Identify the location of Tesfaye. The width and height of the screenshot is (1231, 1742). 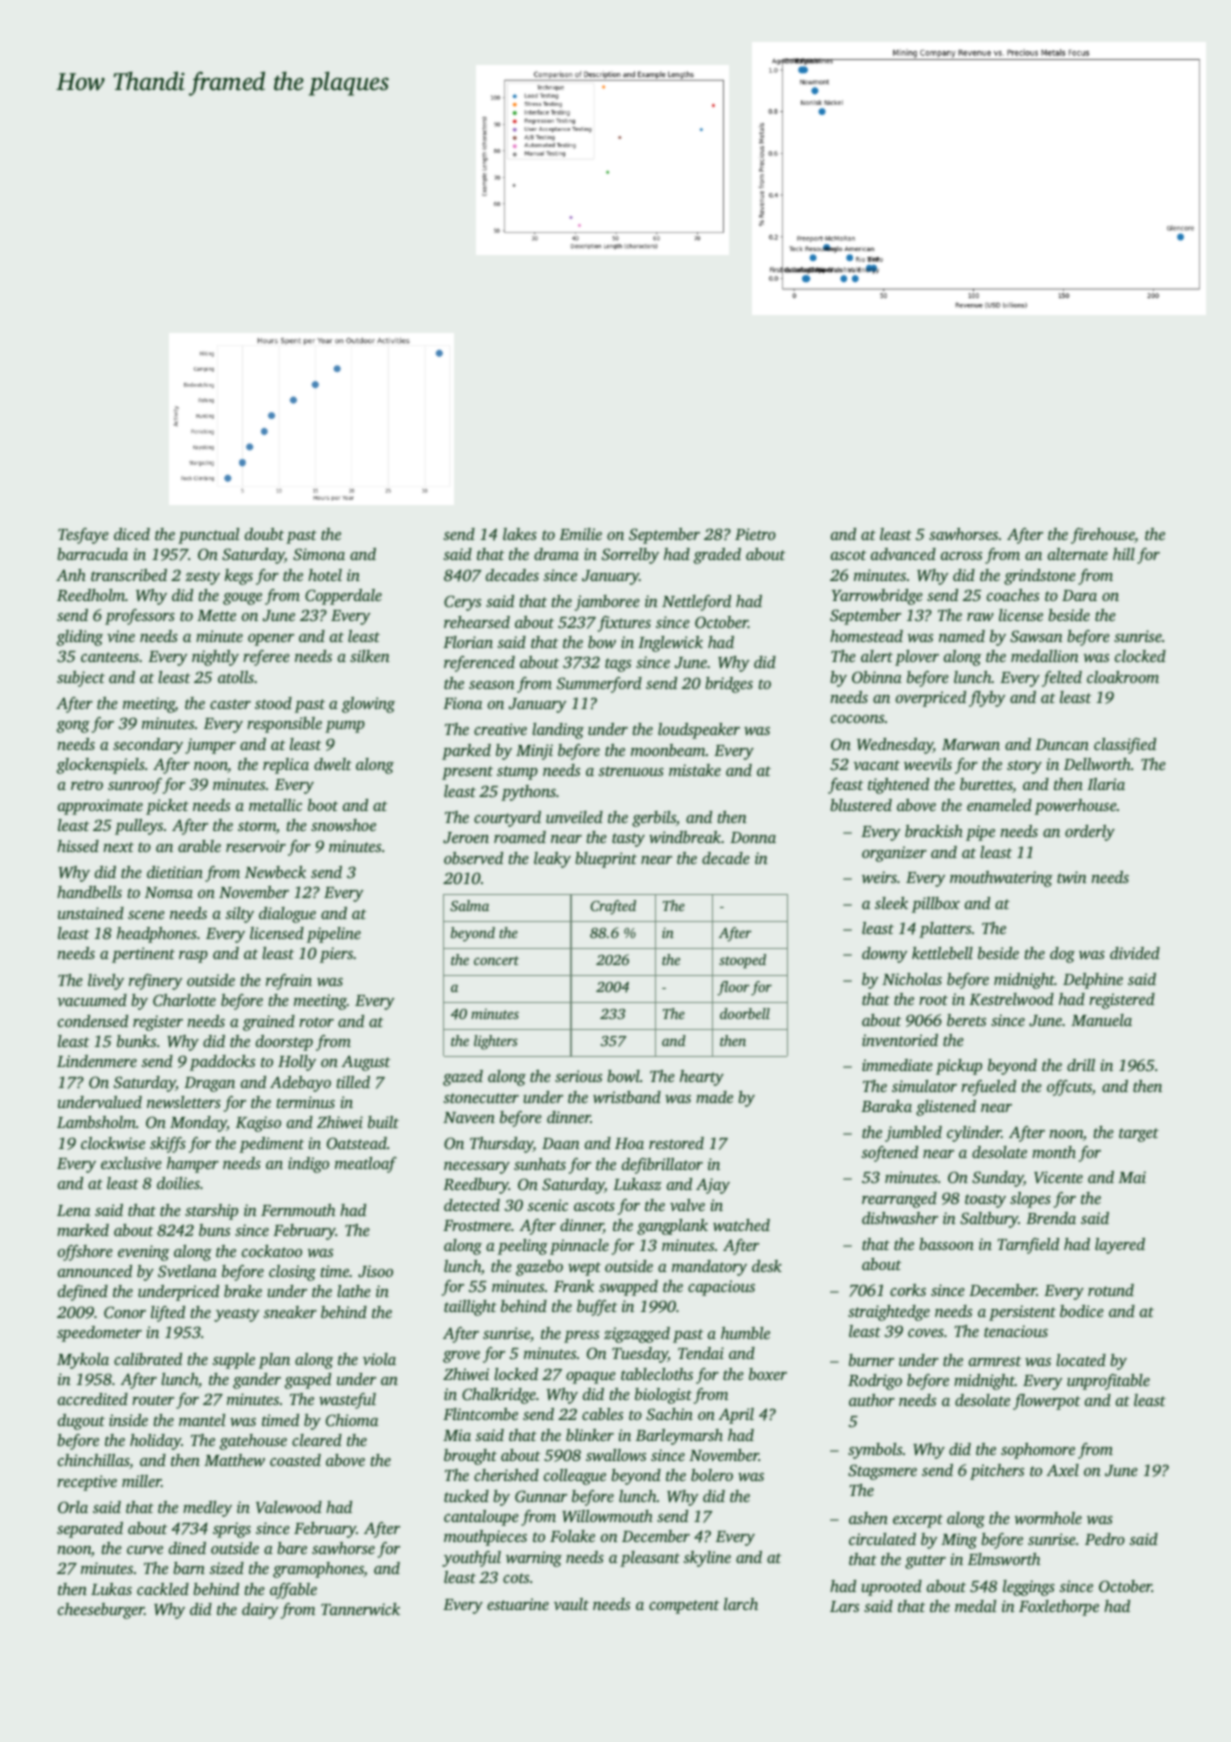
(83, 536).
